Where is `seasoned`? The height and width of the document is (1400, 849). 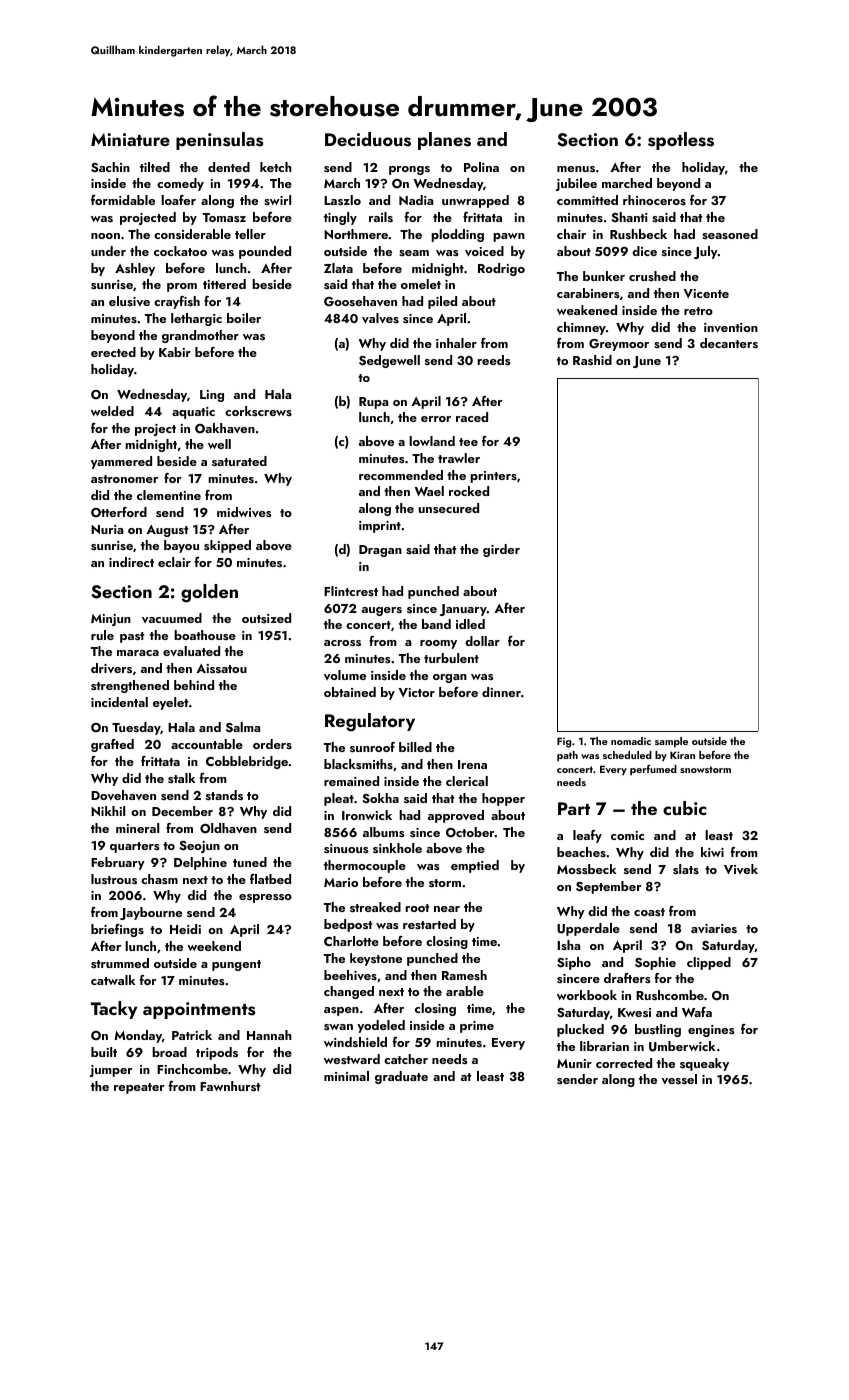
seasoned is located at coordinates (730, 234).
